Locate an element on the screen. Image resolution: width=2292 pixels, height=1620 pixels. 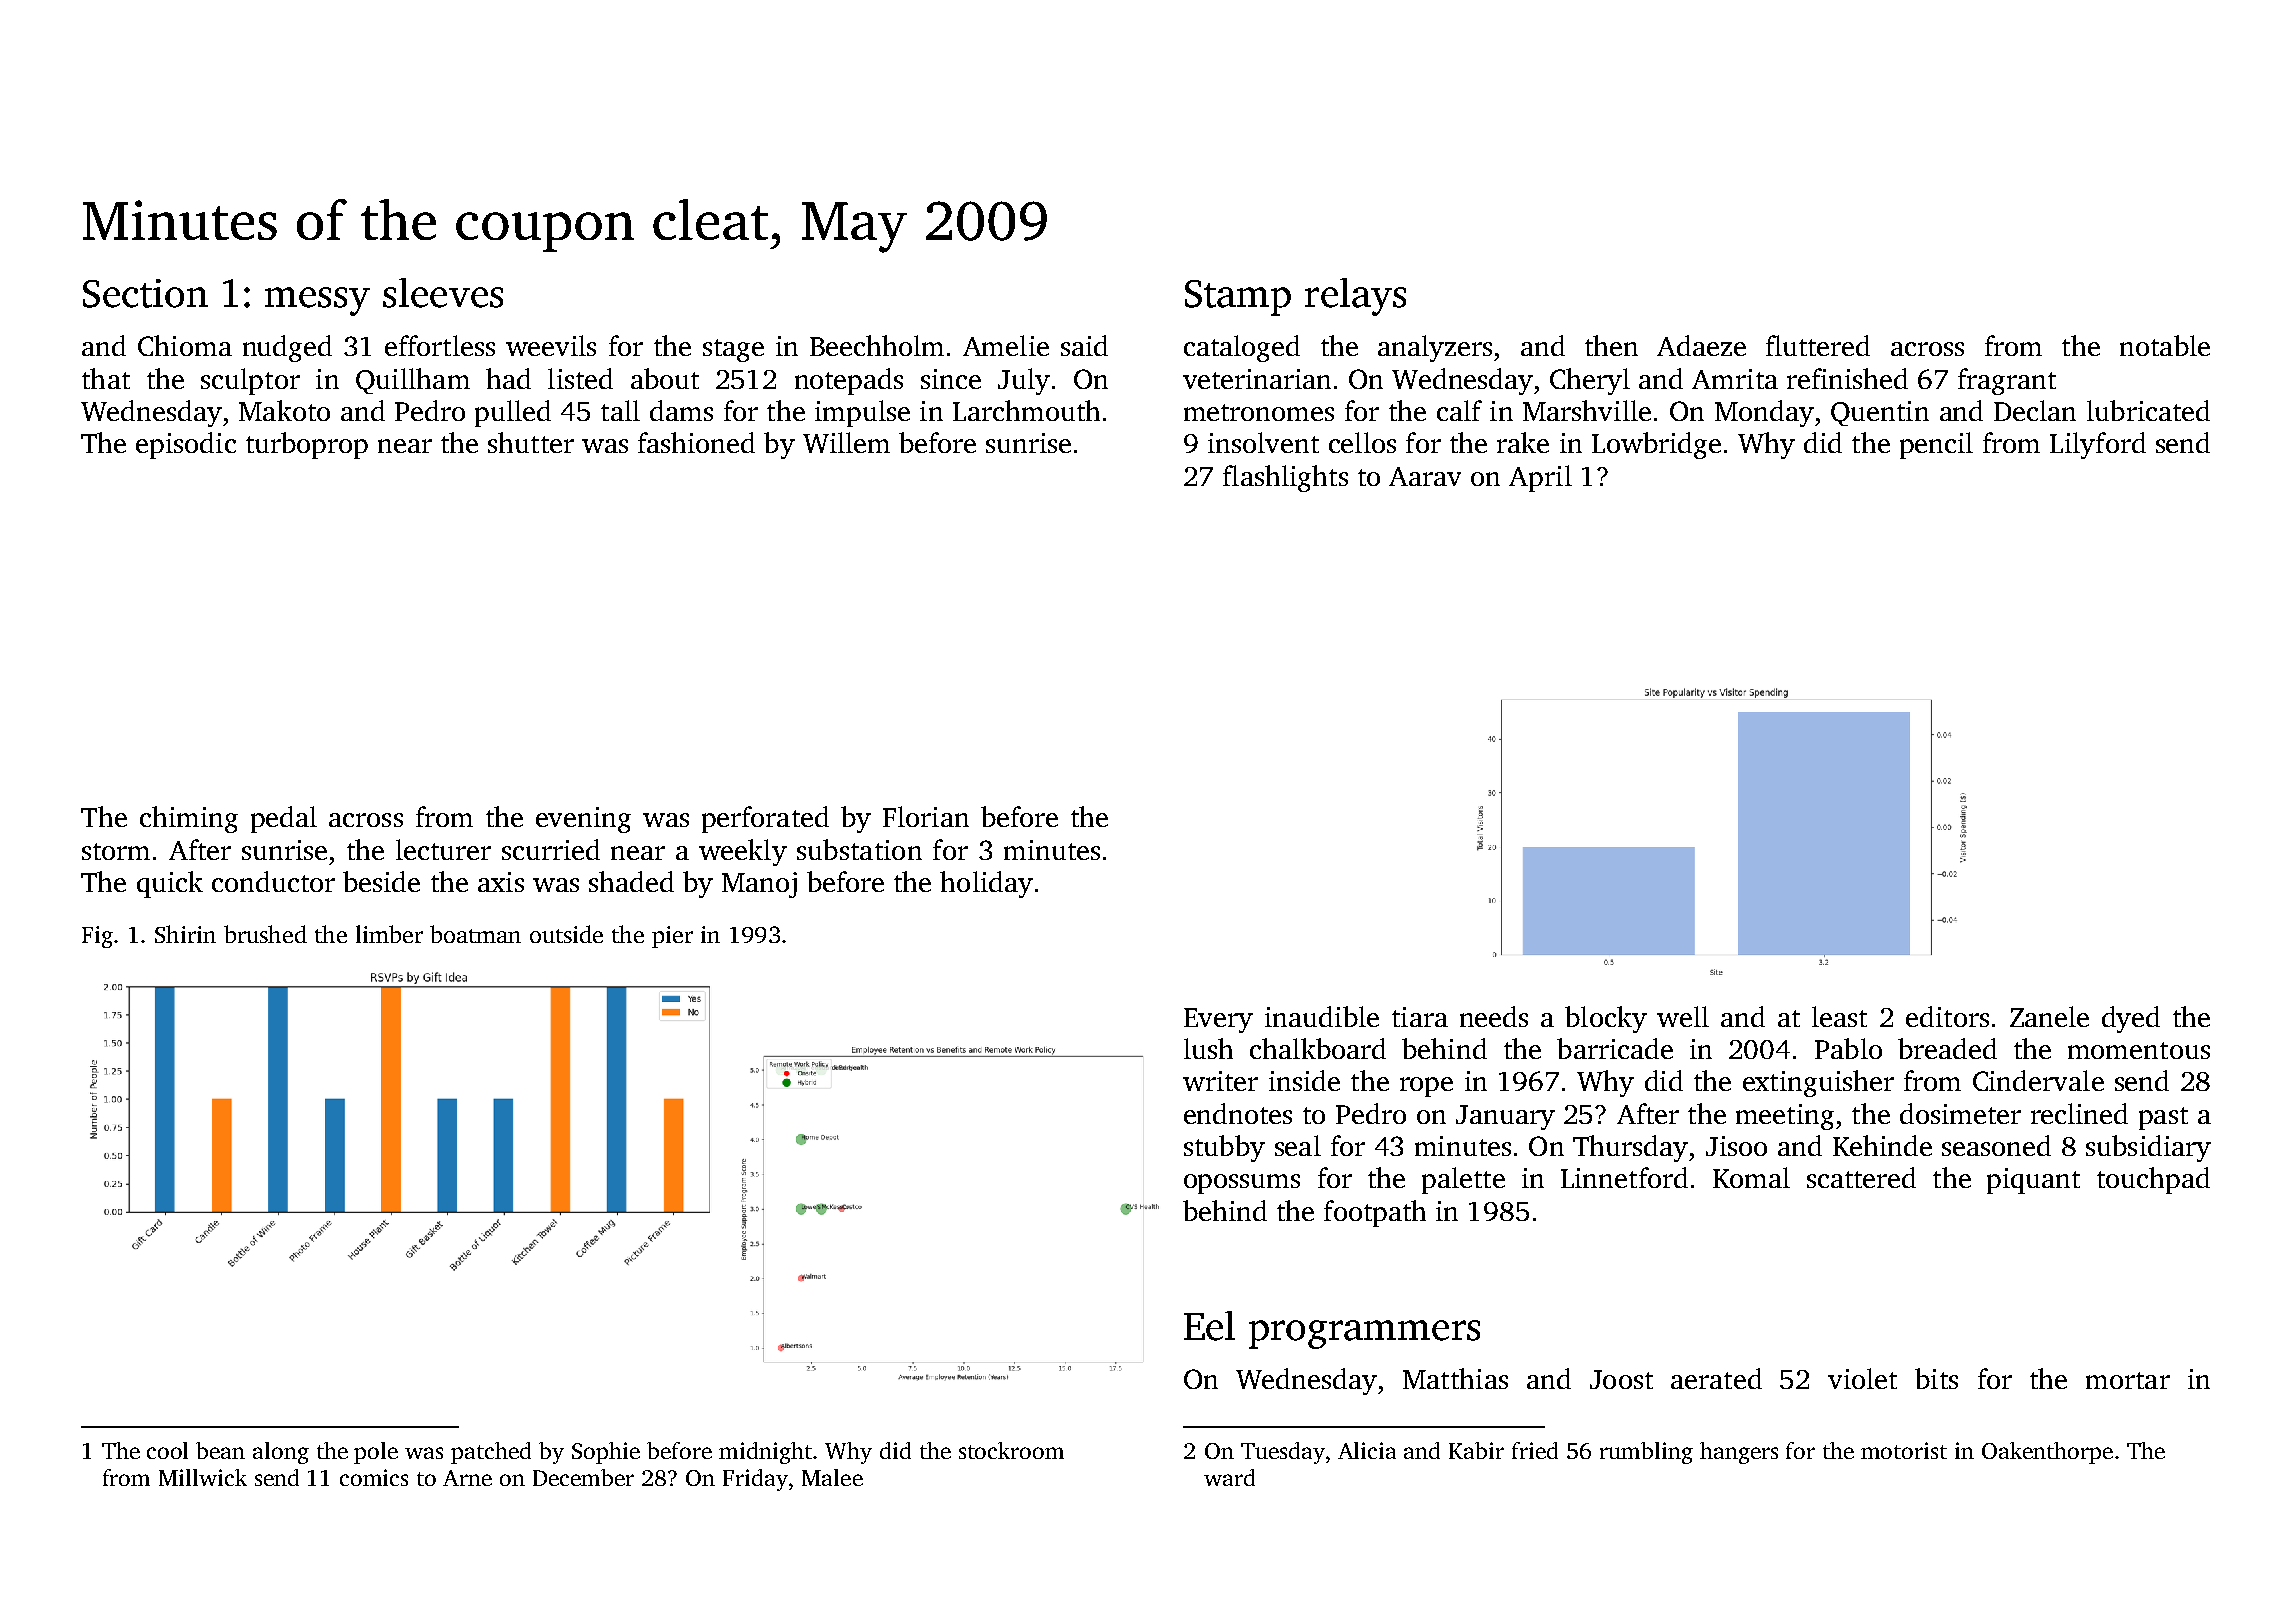
notable is located at coordinates (2165, 345).
